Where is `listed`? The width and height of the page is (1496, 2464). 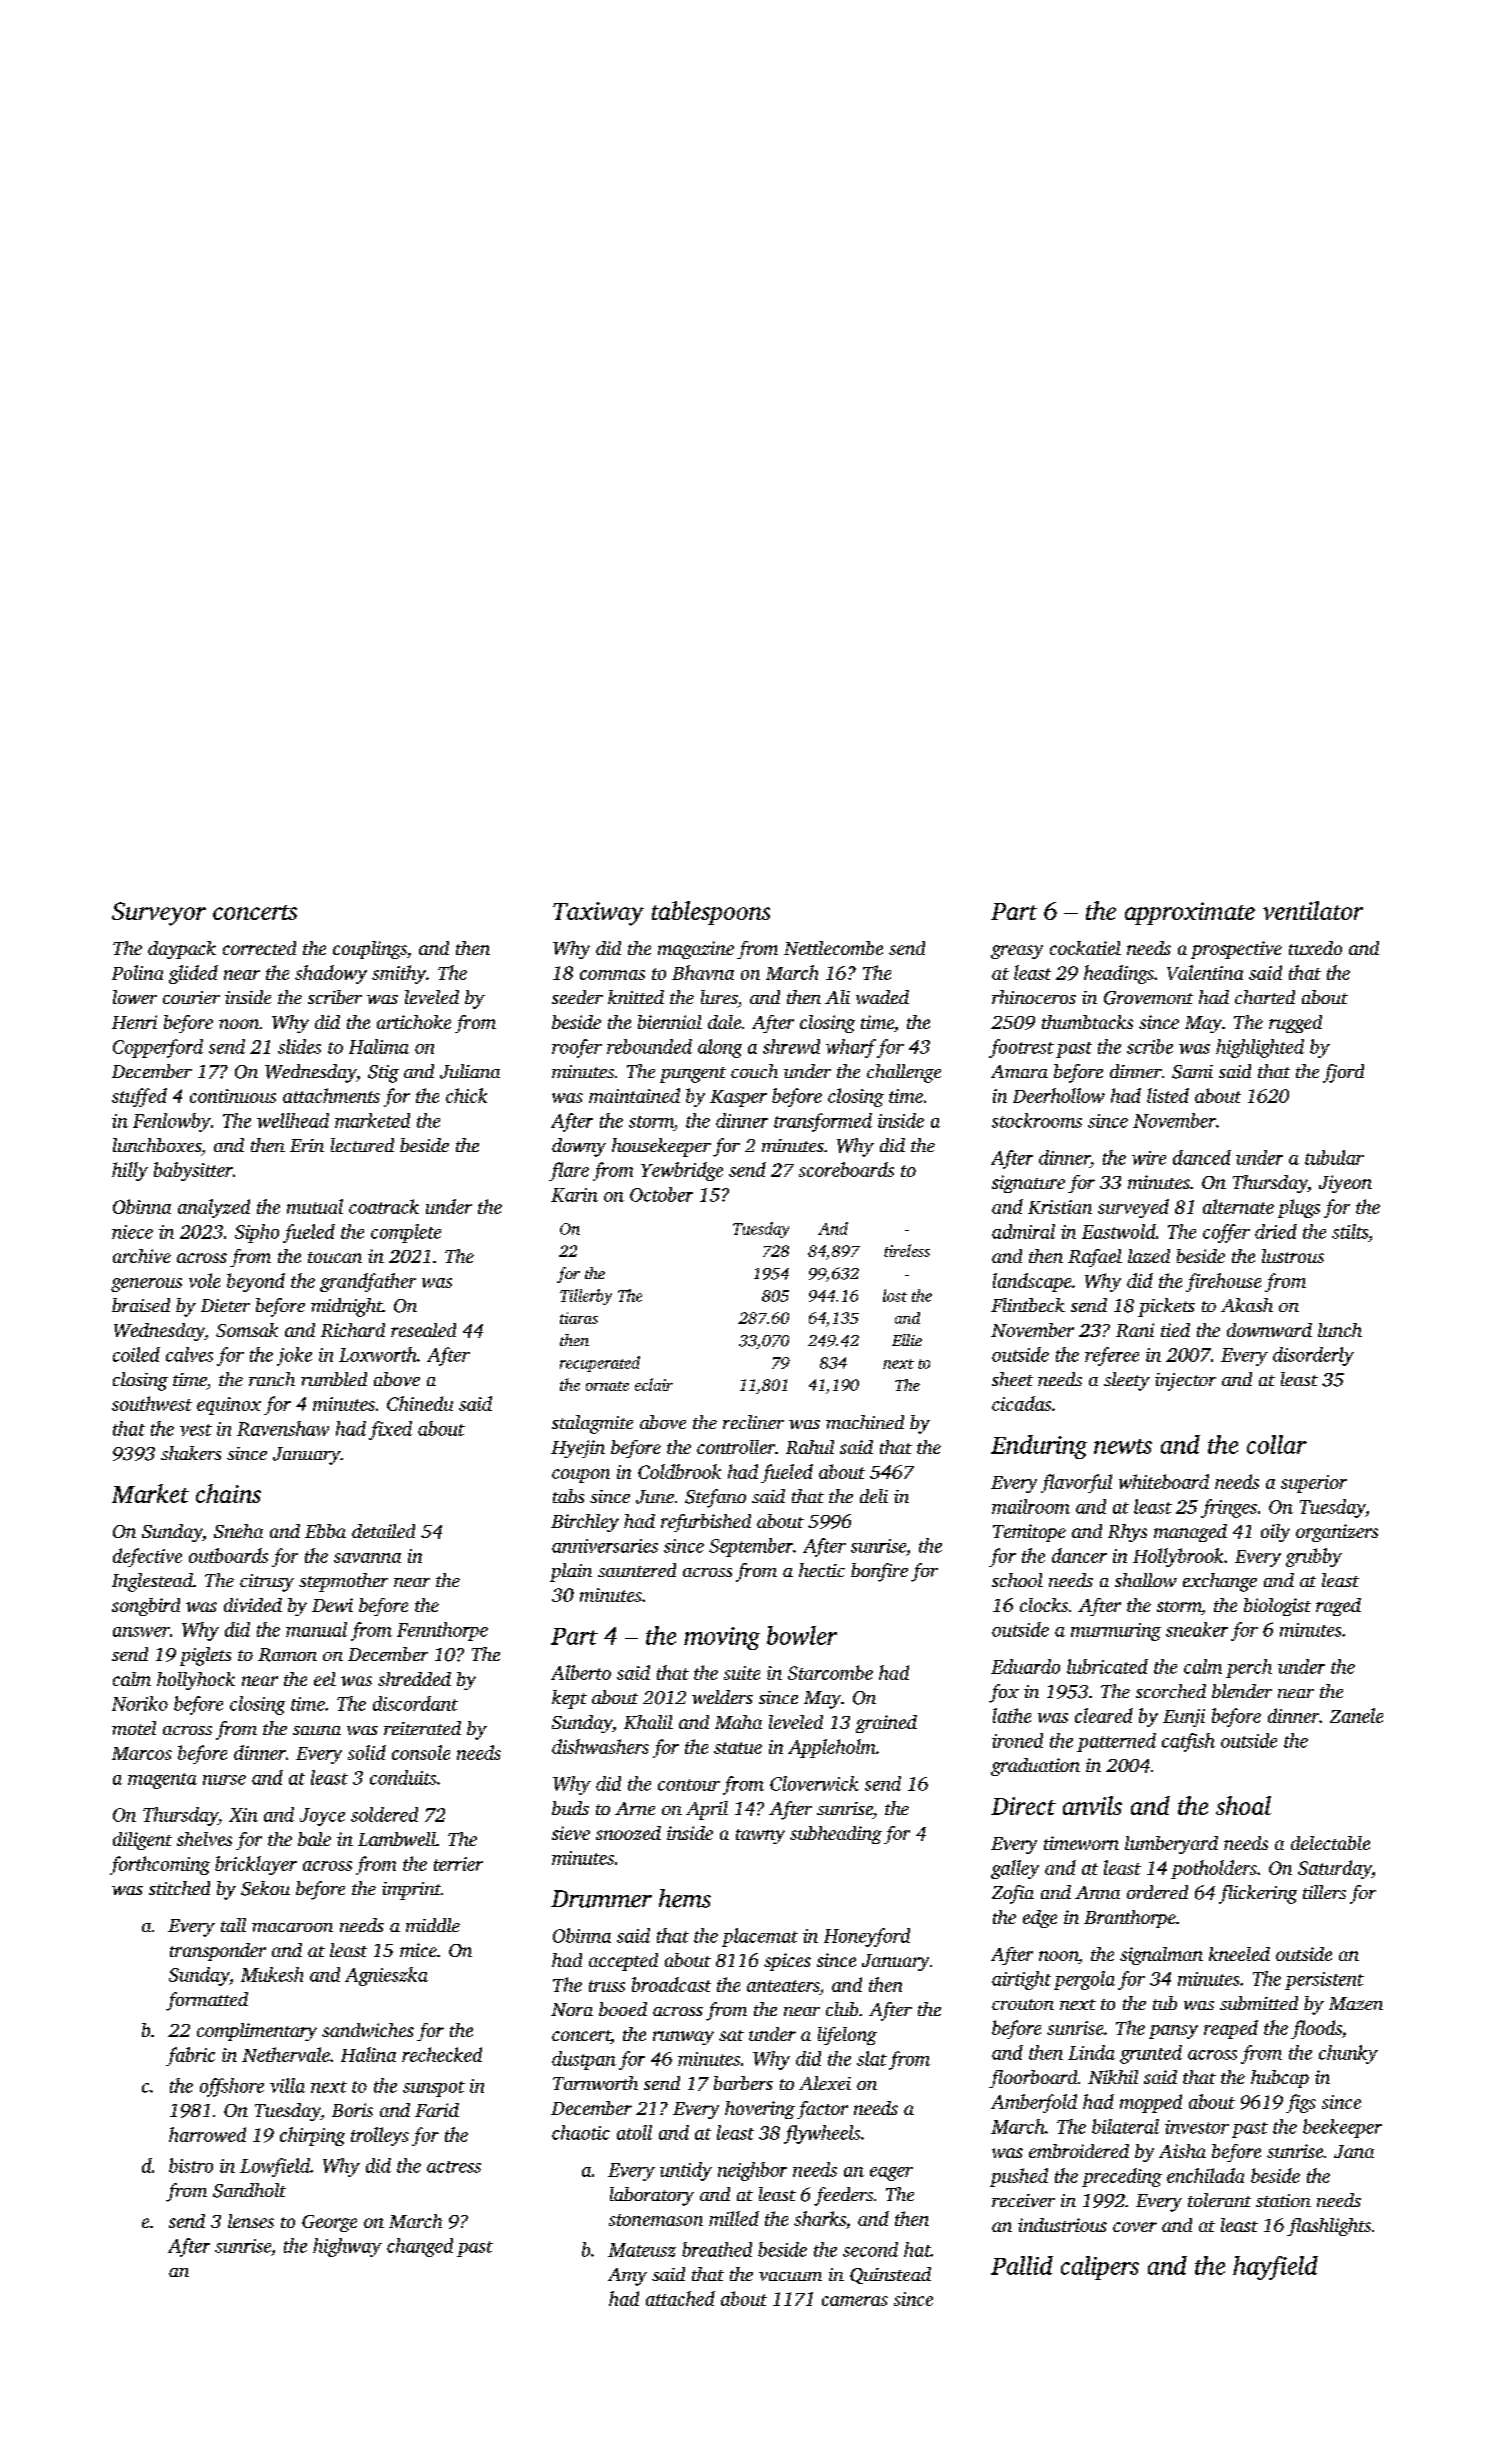
listed is located at coordinates (1168, 1095).
